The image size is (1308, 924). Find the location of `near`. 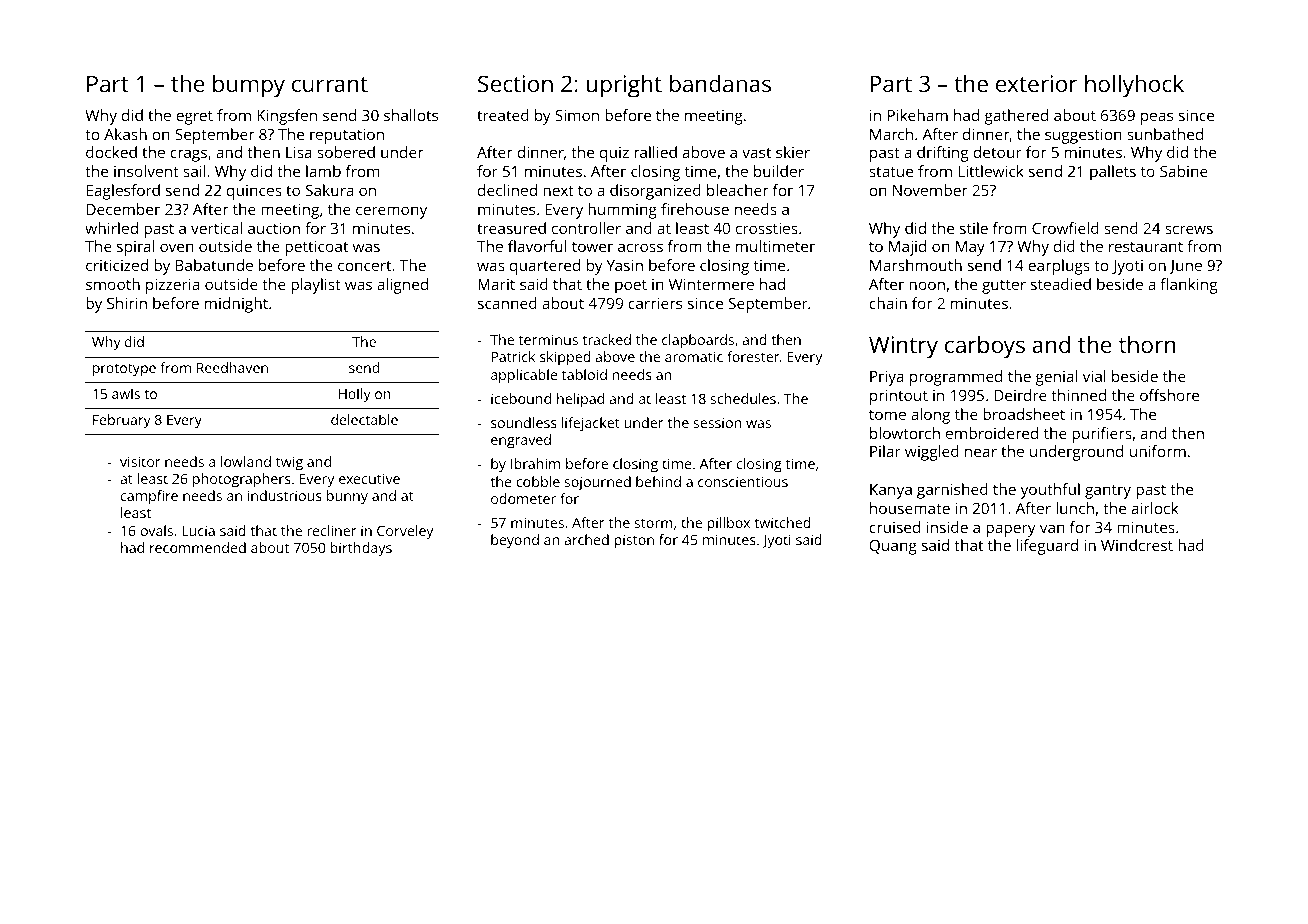

near is located at coordinates (981, 452).
